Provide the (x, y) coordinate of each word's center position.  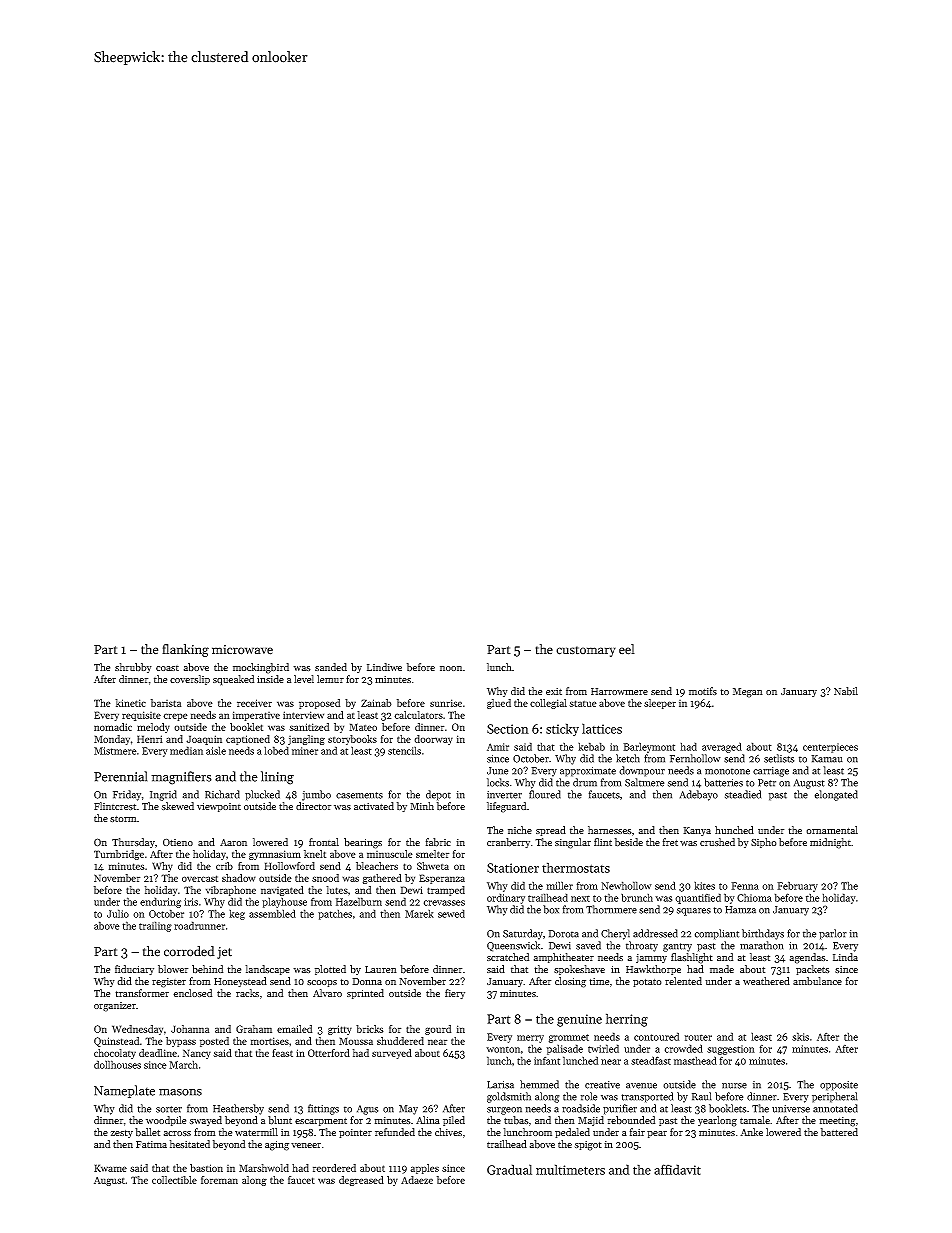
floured (545, 794)
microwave (242, 650)
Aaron (233, 842)
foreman (219, 1180)
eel (627, 649)
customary (586, 651)
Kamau (827, 759)
